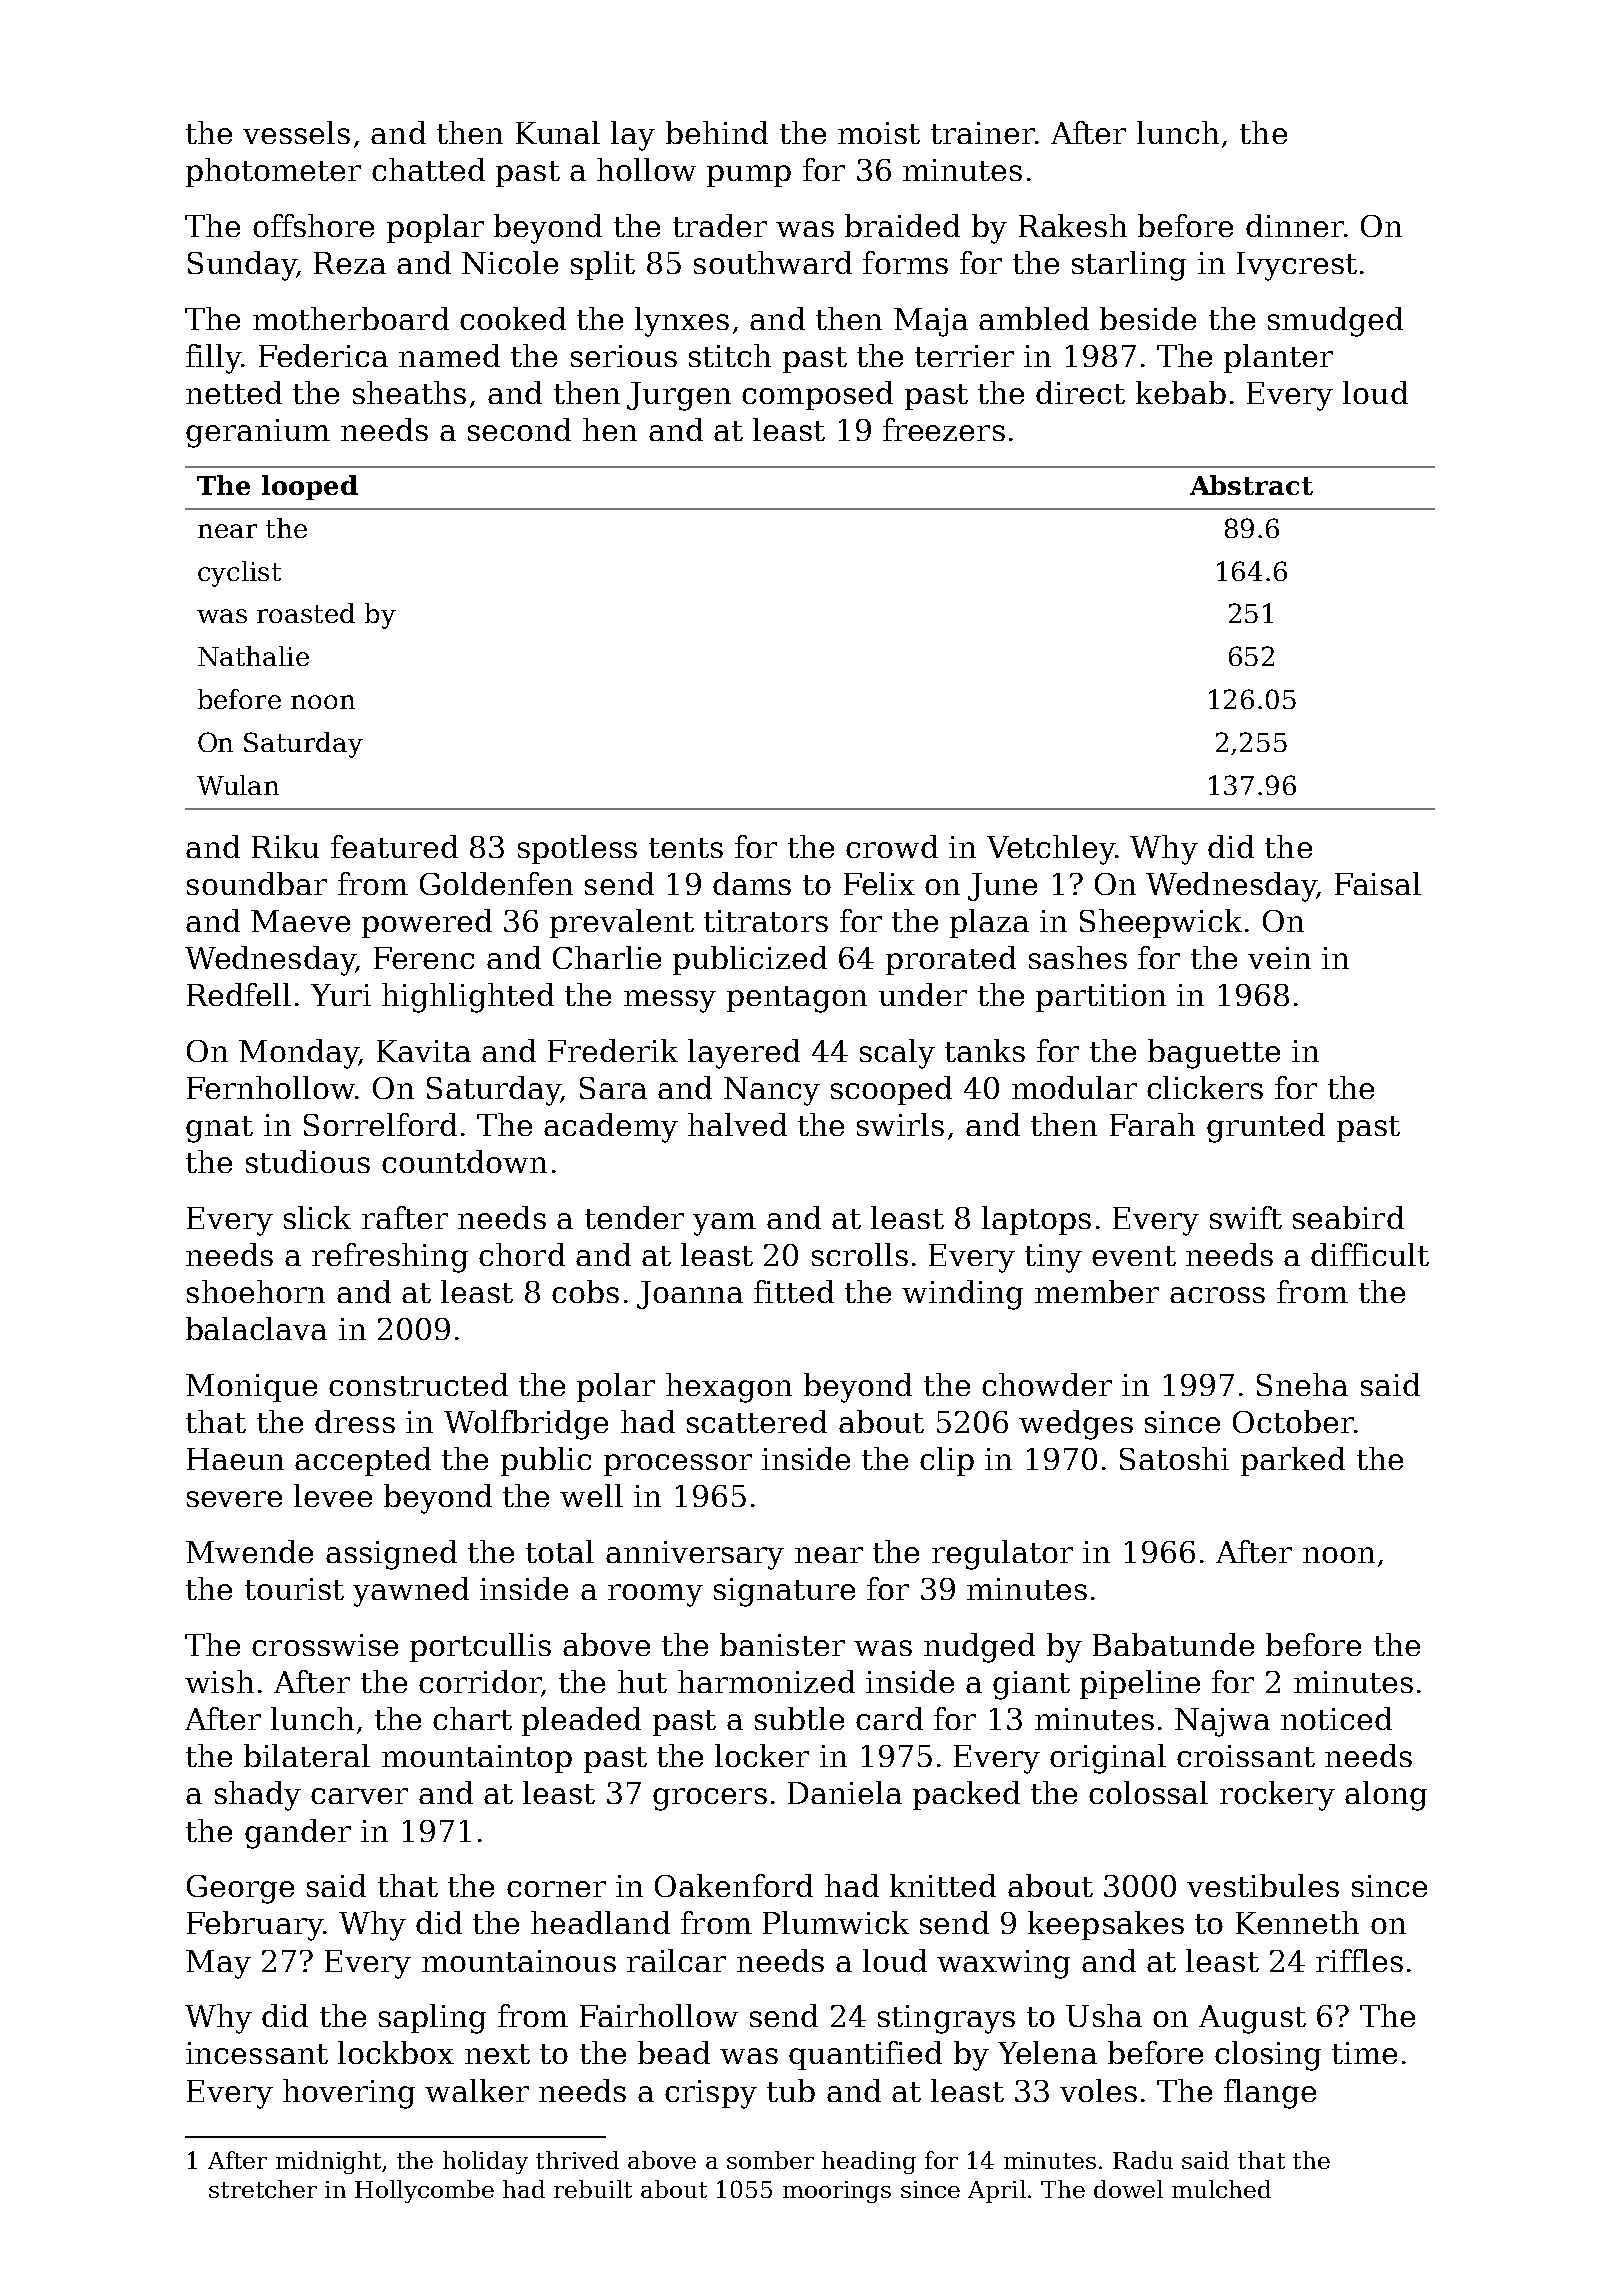 The image size is (1620, 2292). What do you see at coordinates (879, 133) in the screenshot?
I see `moist` at bounding box center [879, 133].
